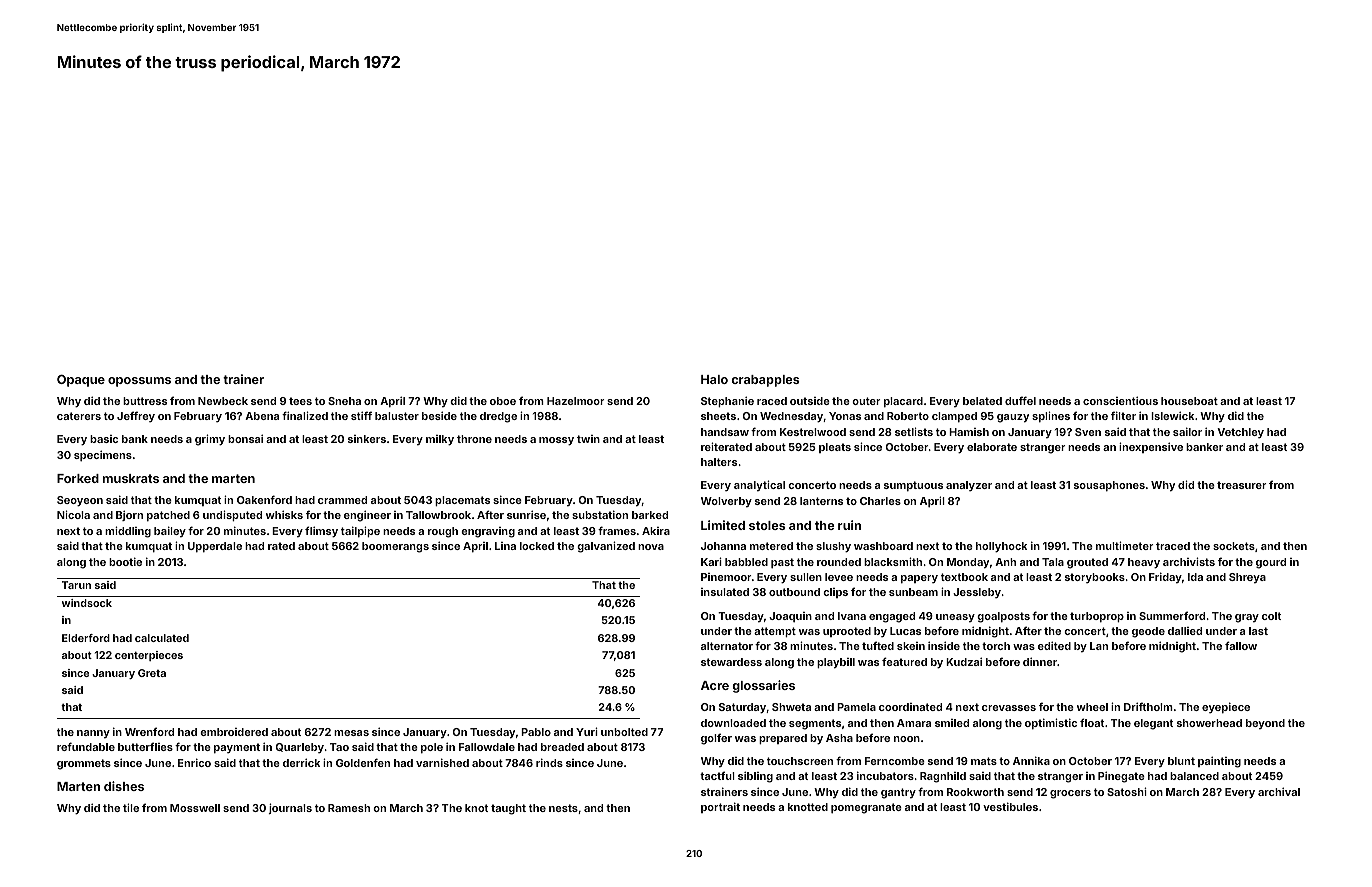 The height and width of the page is (887, 1372). Describe the element at coordinates (152, 673) in the page. I see `Greta` at that location.
